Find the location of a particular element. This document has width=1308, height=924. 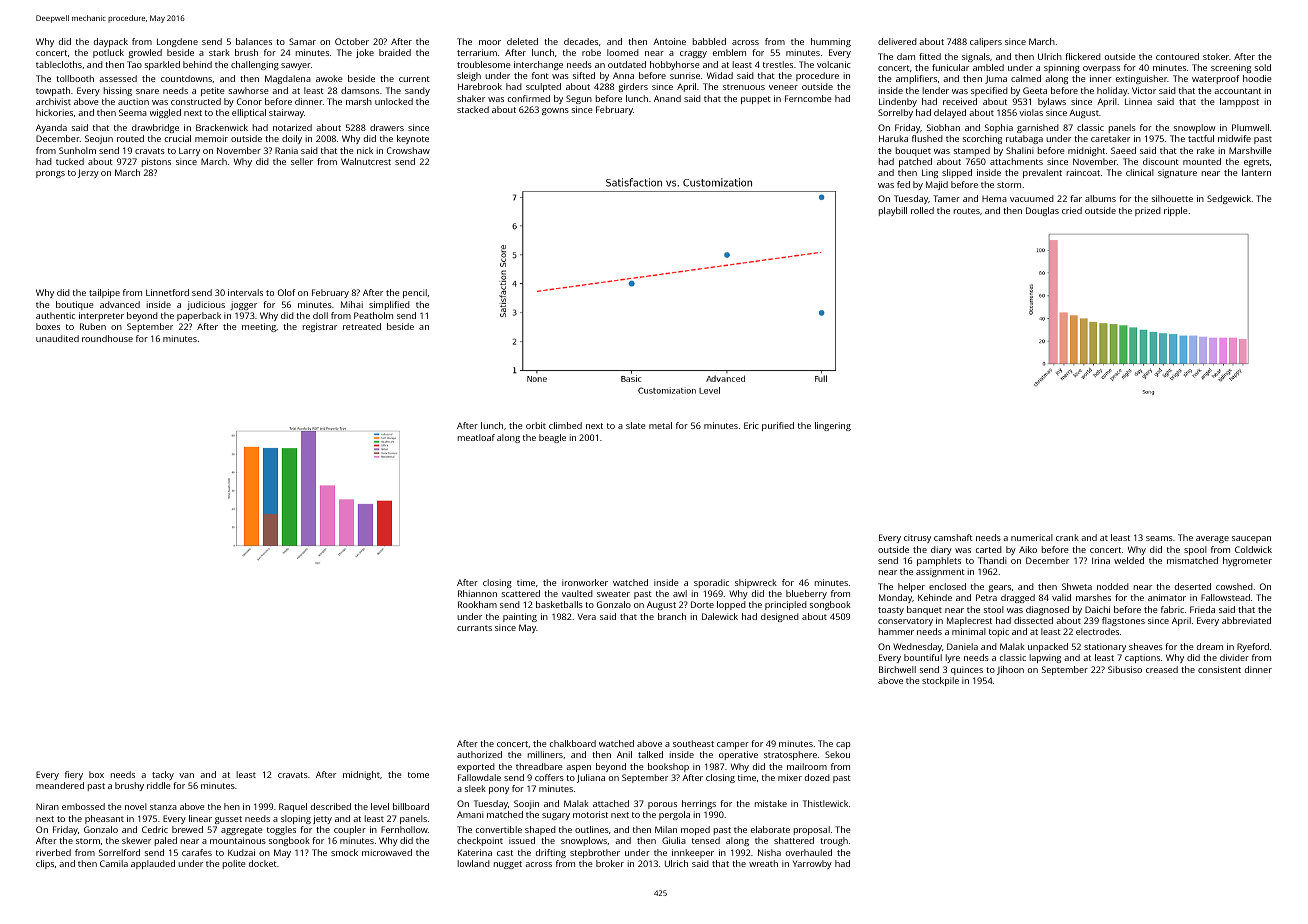

pencil is located at coordinates (415, 293).
